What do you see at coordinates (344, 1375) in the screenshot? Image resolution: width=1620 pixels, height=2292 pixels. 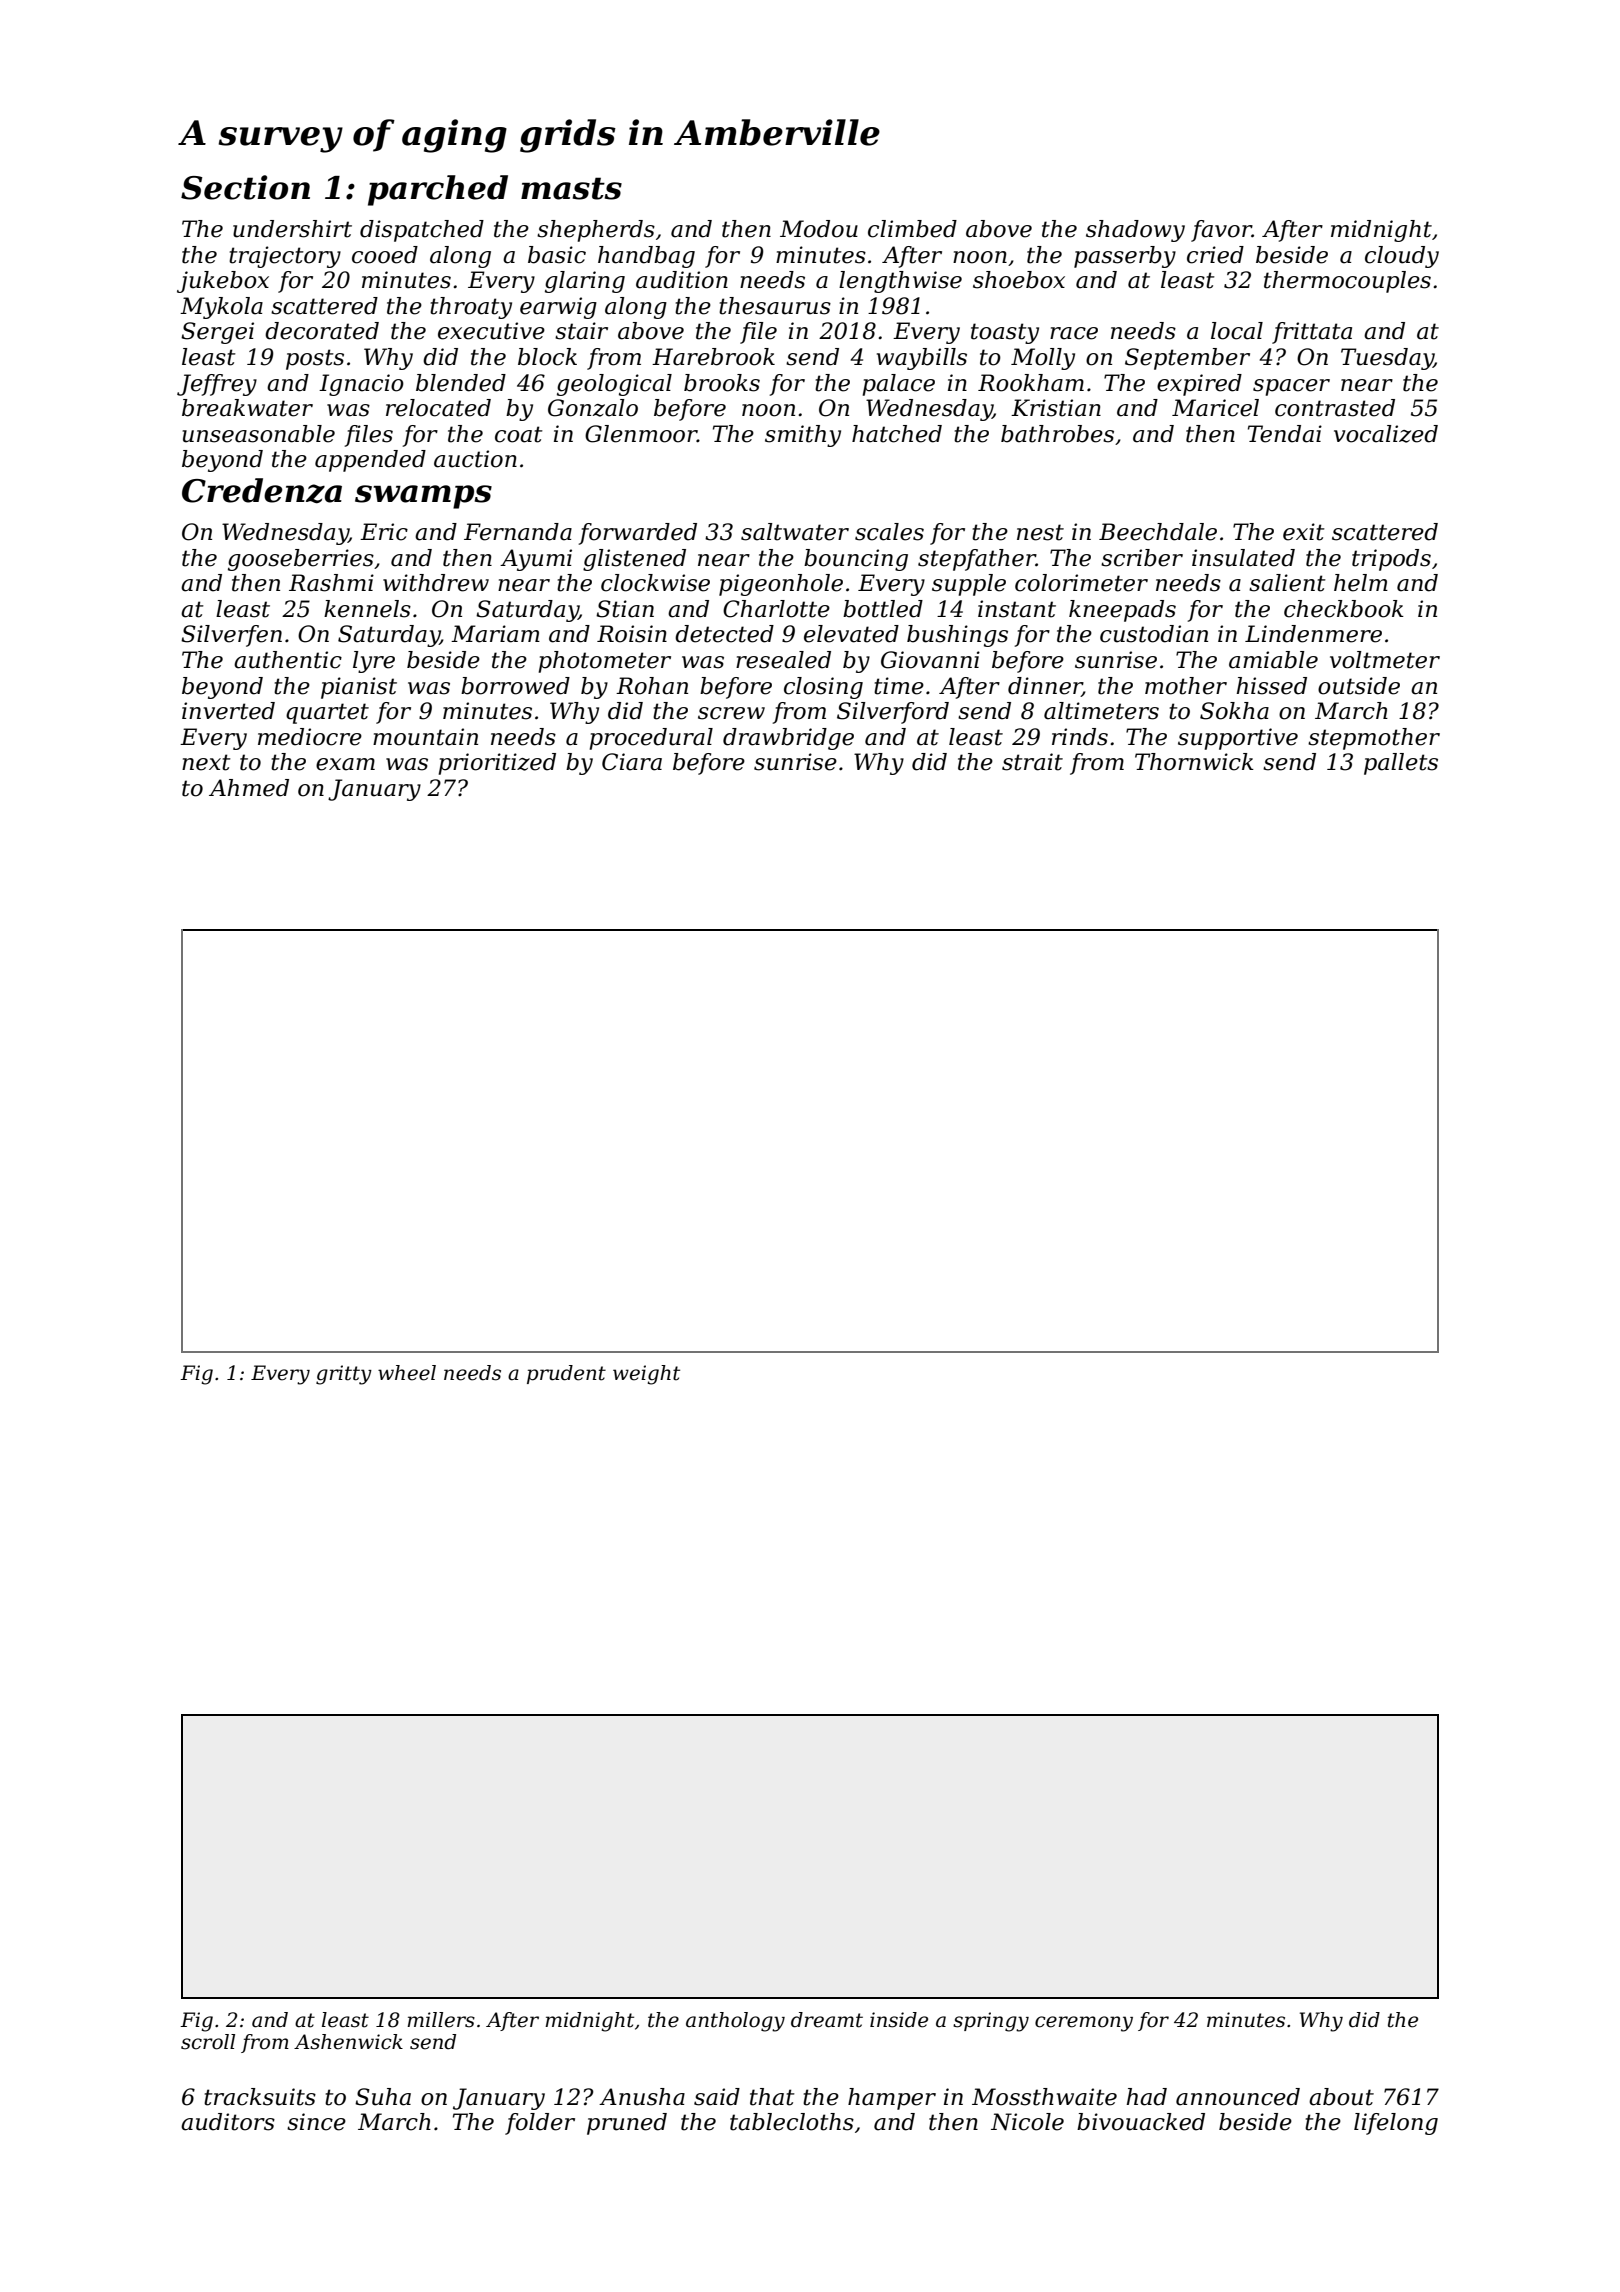 I see `gritty` at bounding box center [344, 1375].
